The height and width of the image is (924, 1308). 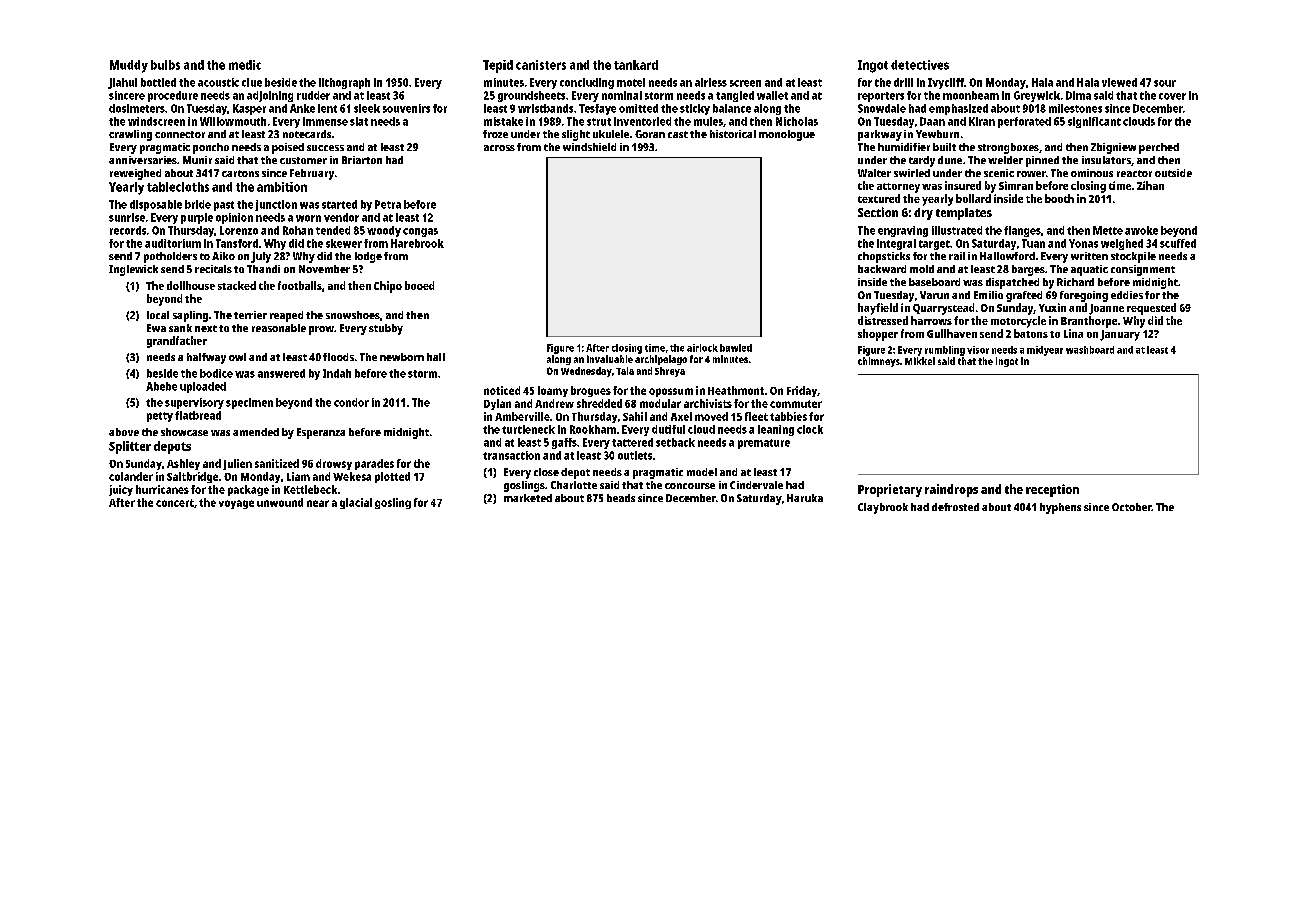 What do you see at coordinates (589, 147) in the image?
I see `windshield` at bounding box center [589, 147].
